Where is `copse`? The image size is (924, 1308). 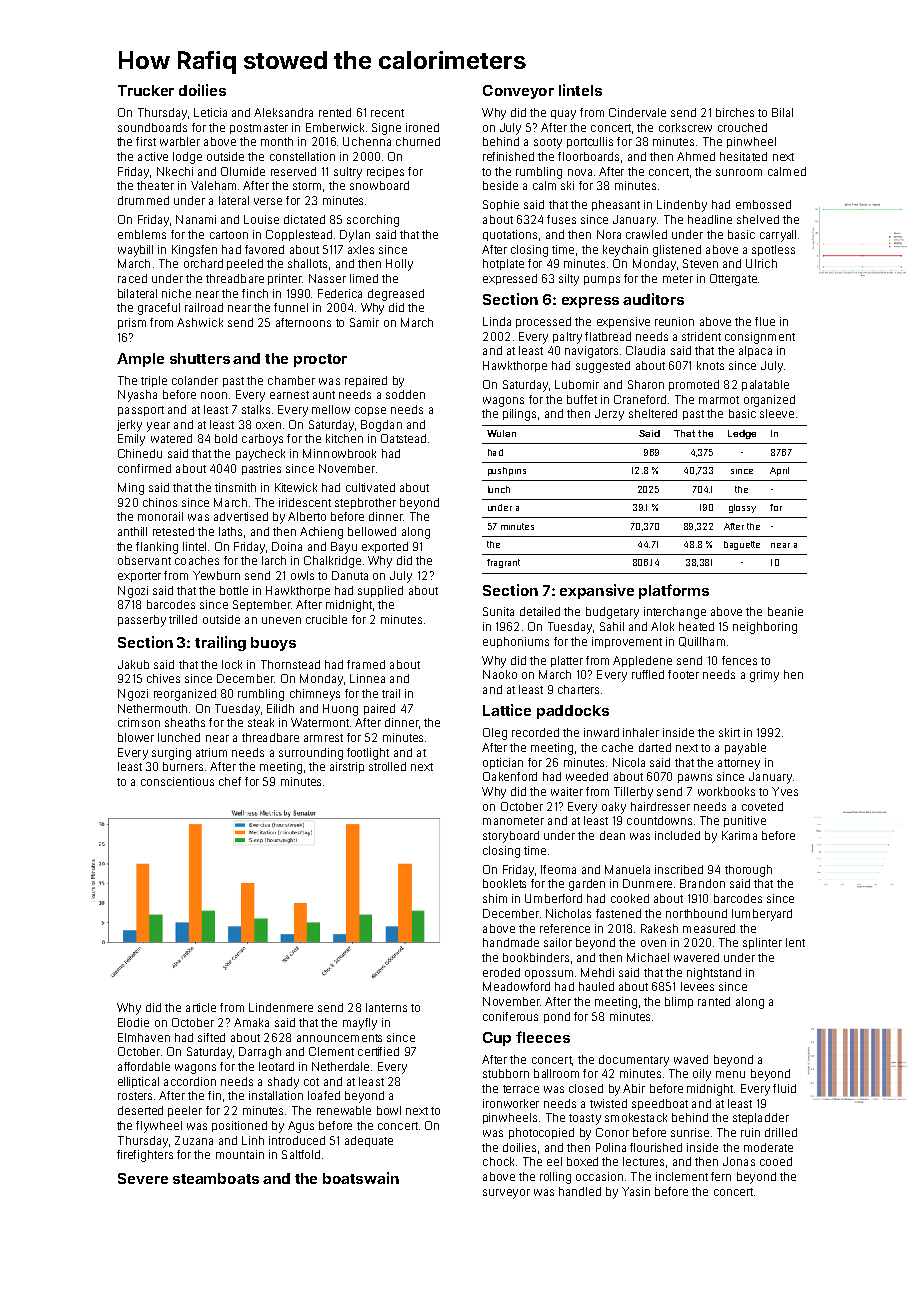 copse is located at coordinates (370, 411).
